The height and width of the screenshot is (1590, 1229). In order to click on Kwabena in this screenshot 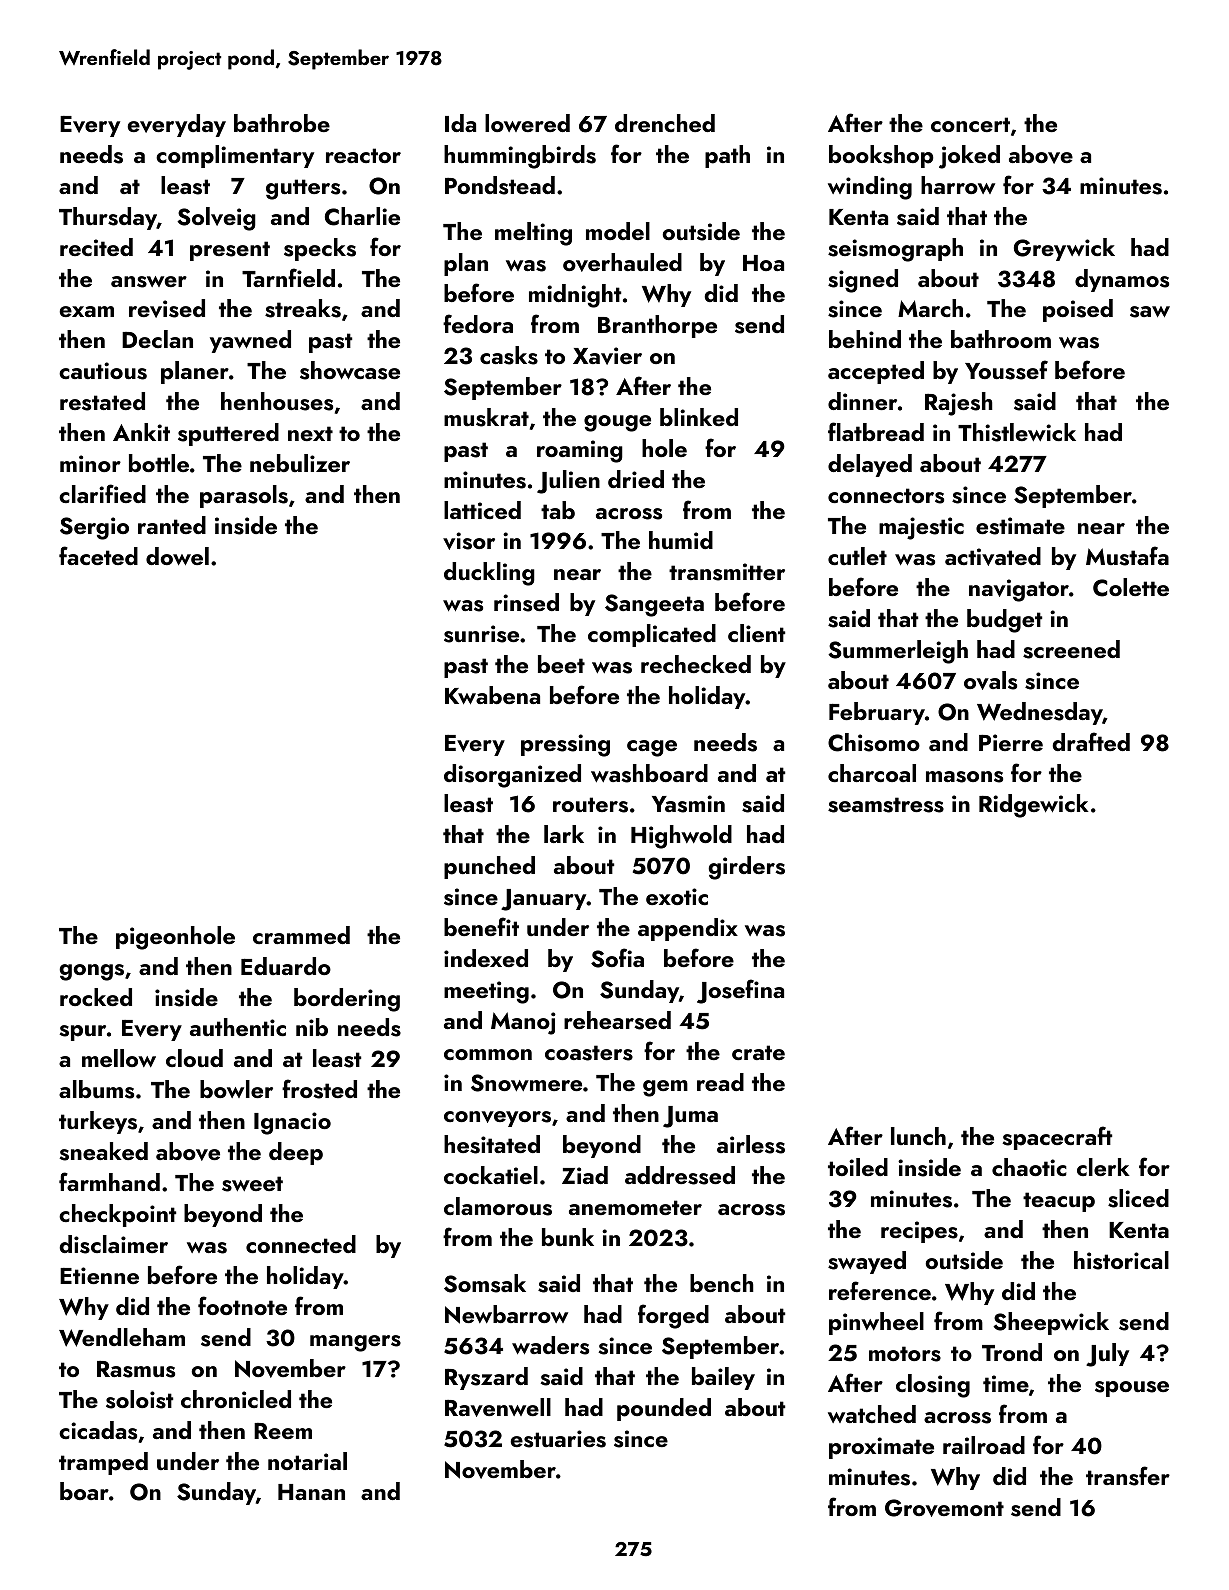, I will do `click(492, 695)`.
